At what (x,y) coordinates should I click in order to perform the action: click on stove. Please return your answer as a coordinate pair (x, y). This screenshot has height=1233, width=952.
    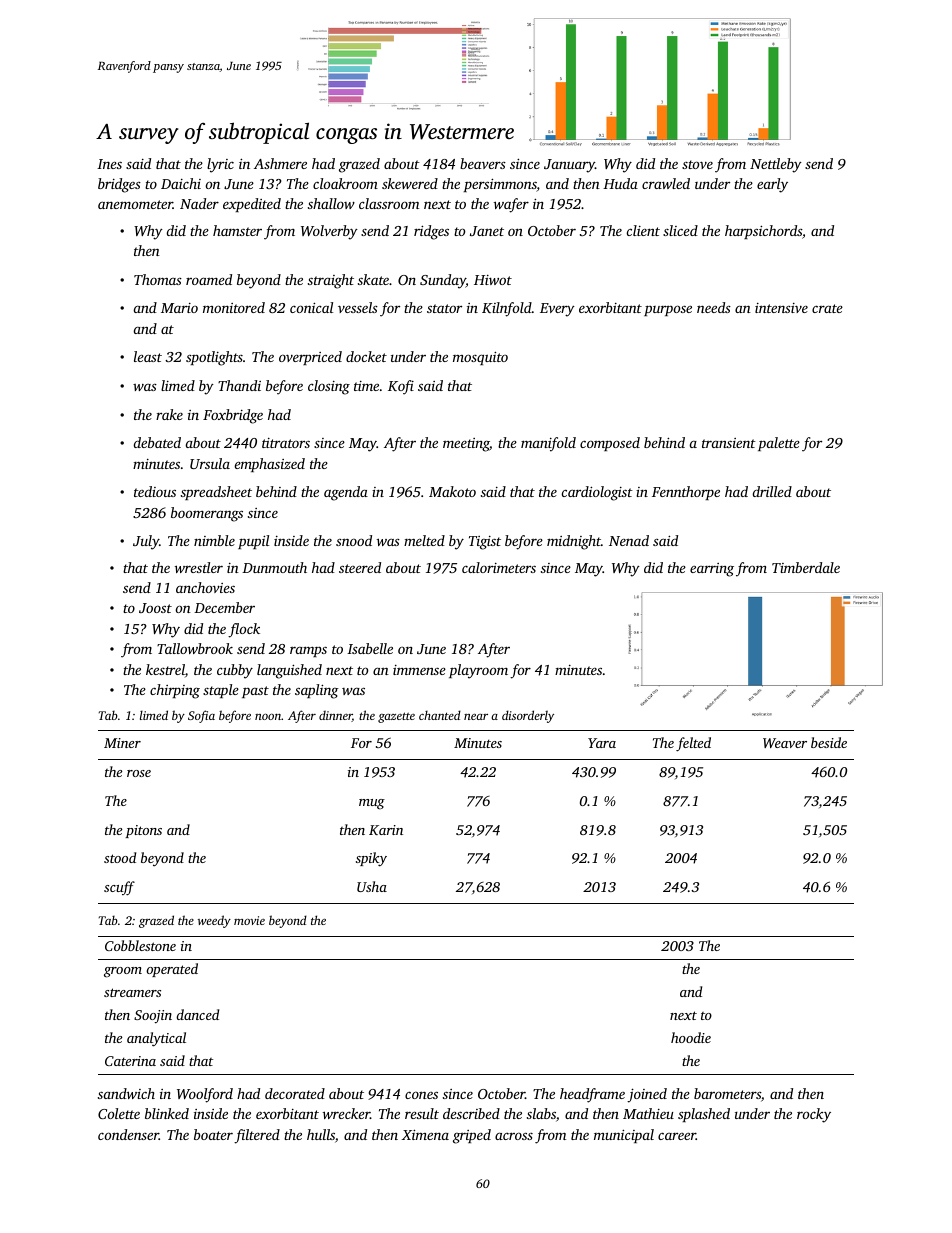
    Looking at the image, I should click on (697, 164).
